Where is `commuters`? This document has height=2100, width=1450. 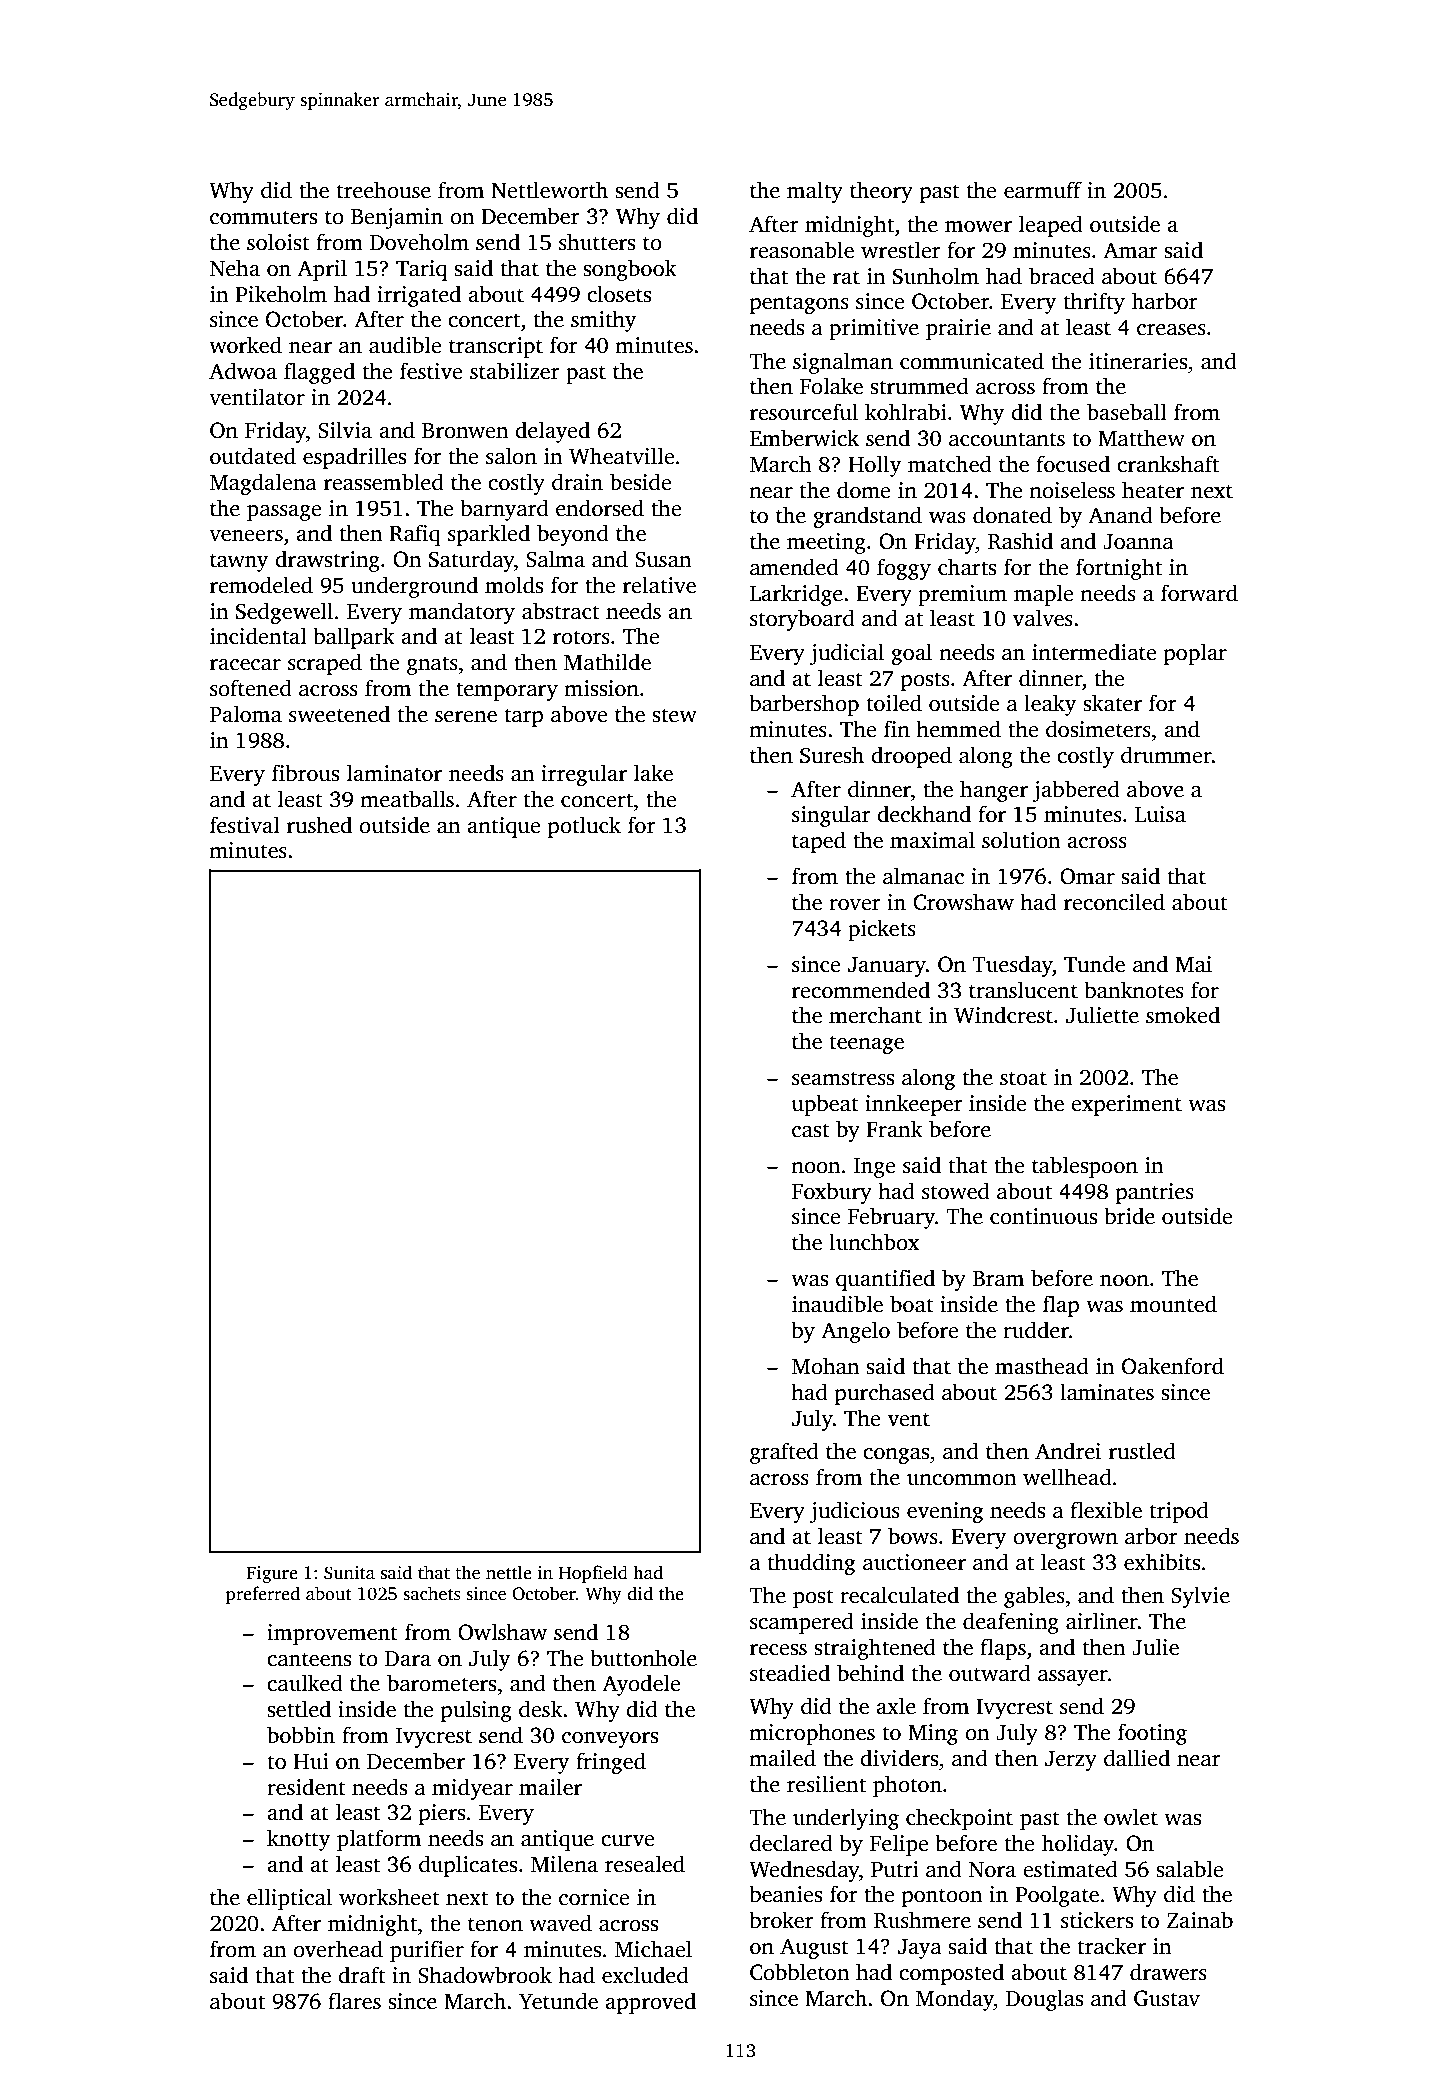
commuters is located at coordinates (263, 217).
